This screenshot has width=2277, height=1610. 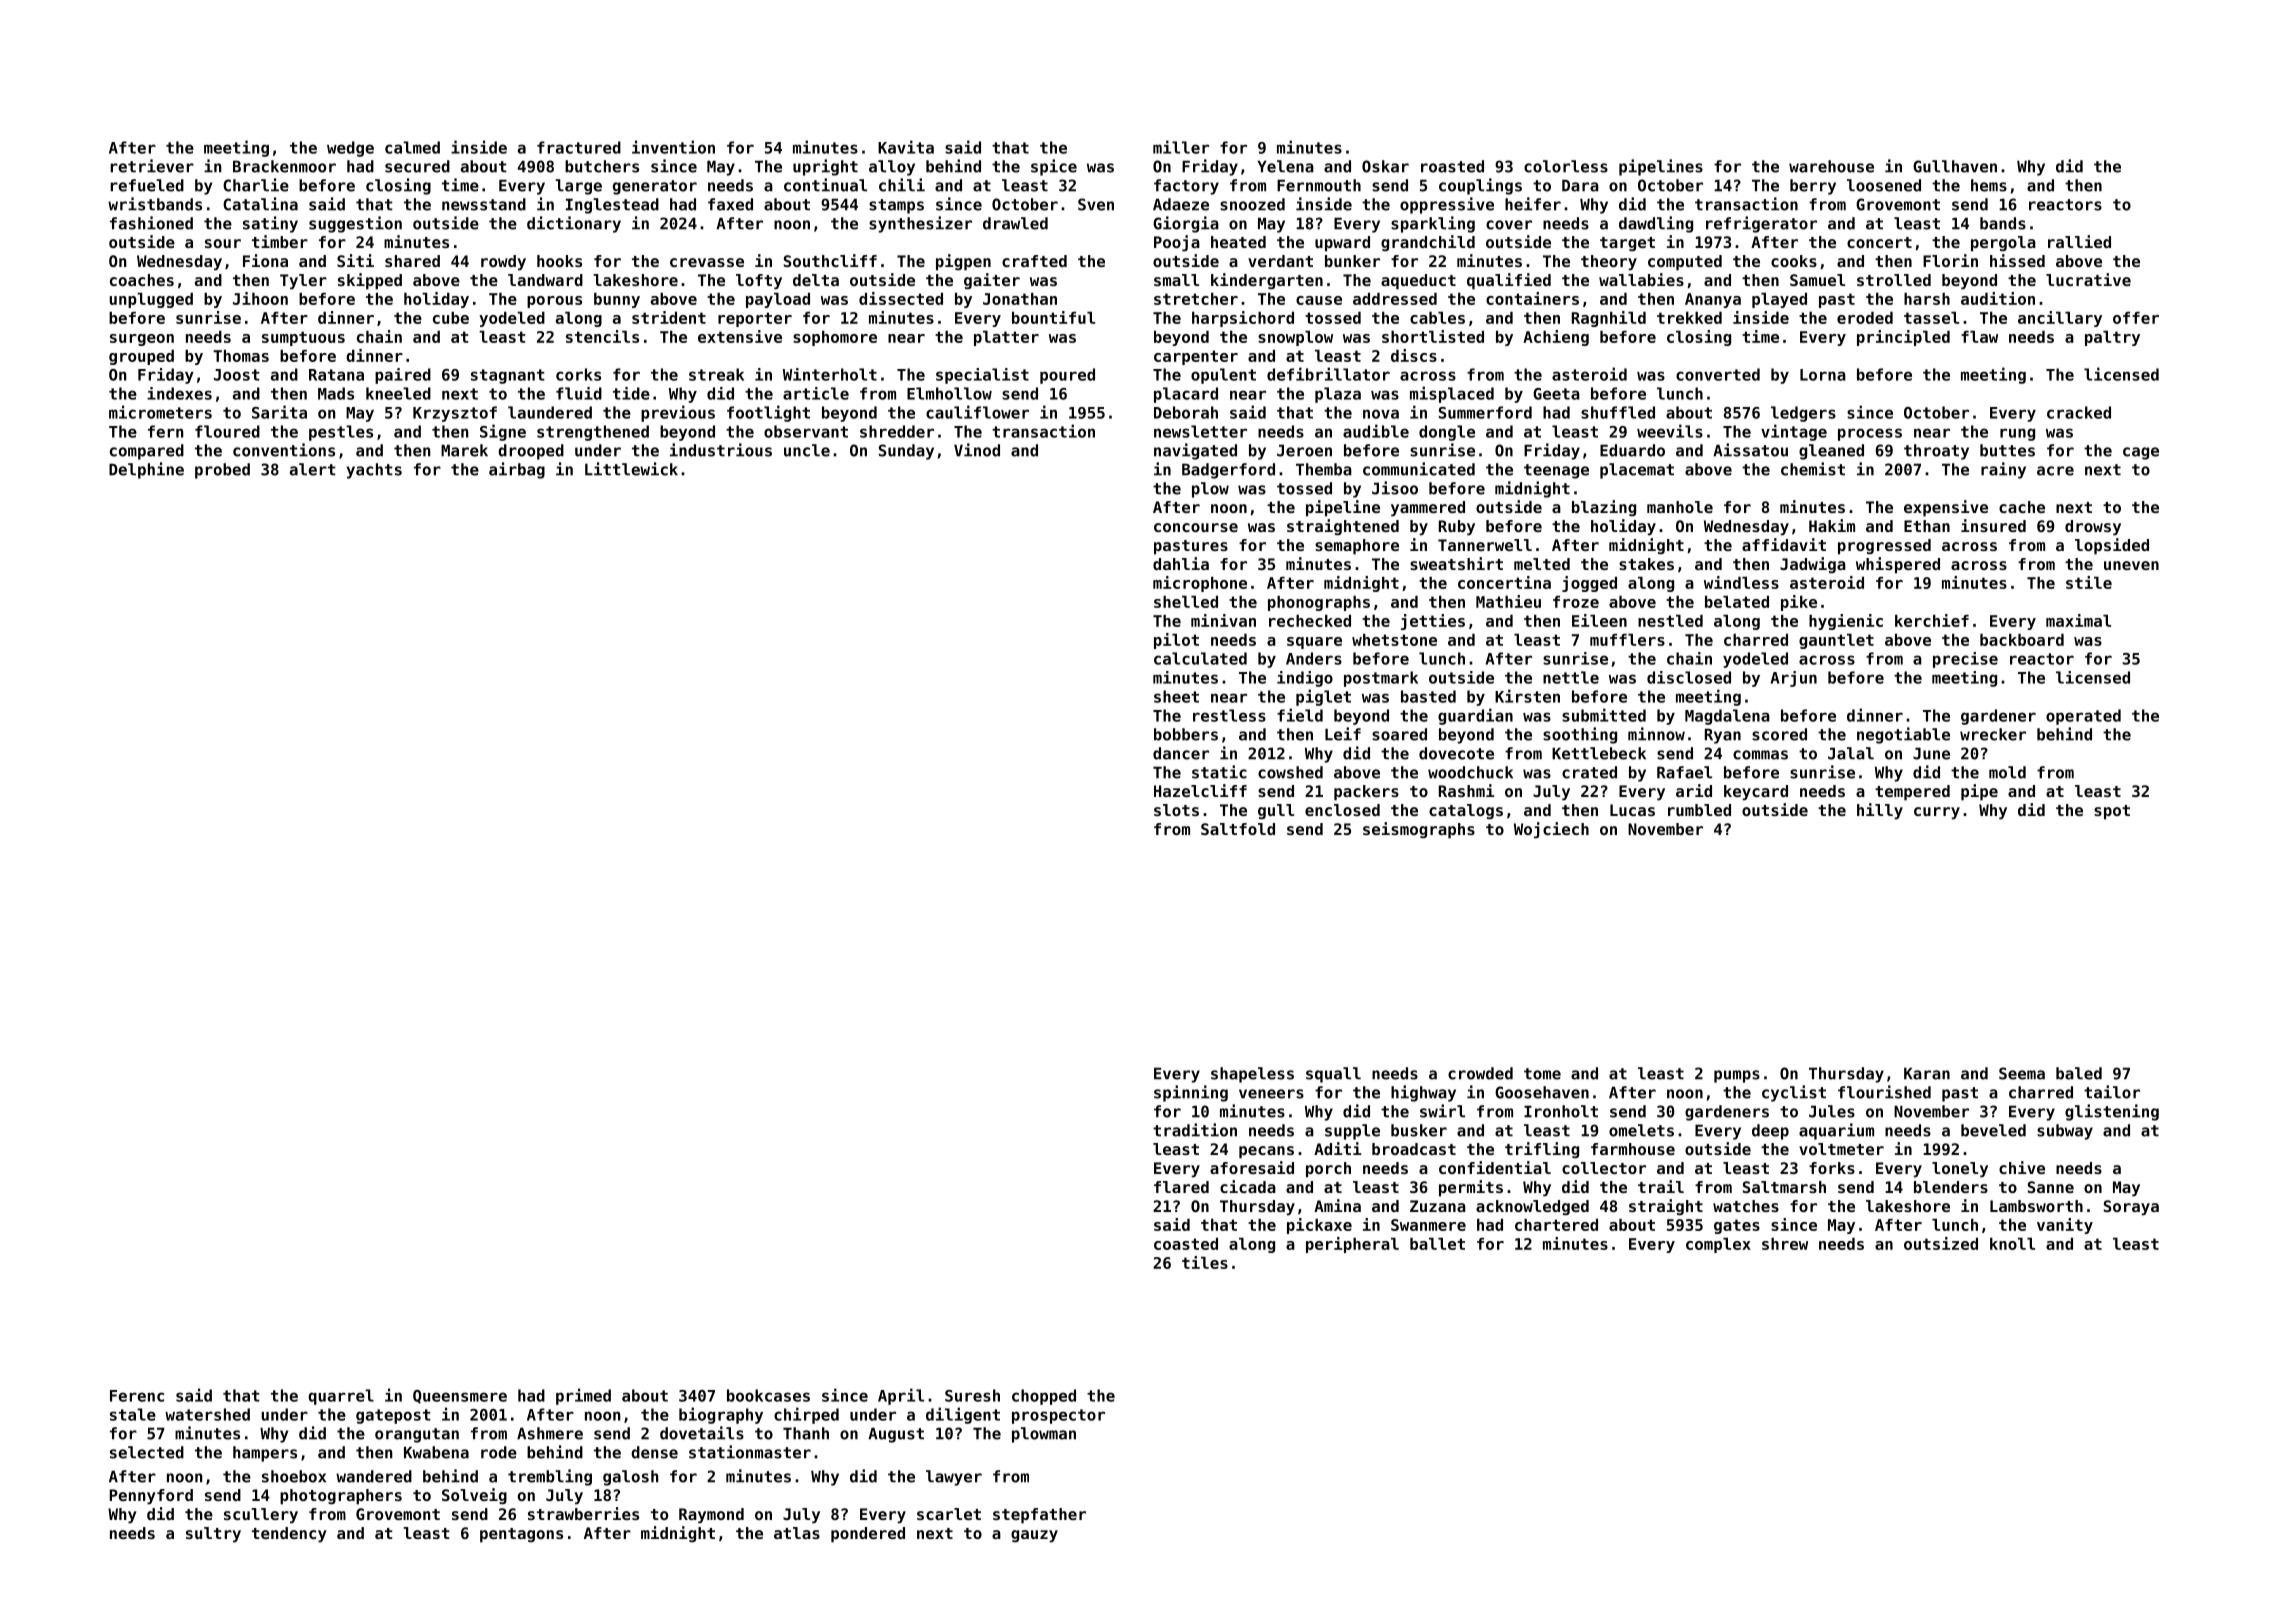 I want to click on spinning, so click(x=1191, y=1093).
